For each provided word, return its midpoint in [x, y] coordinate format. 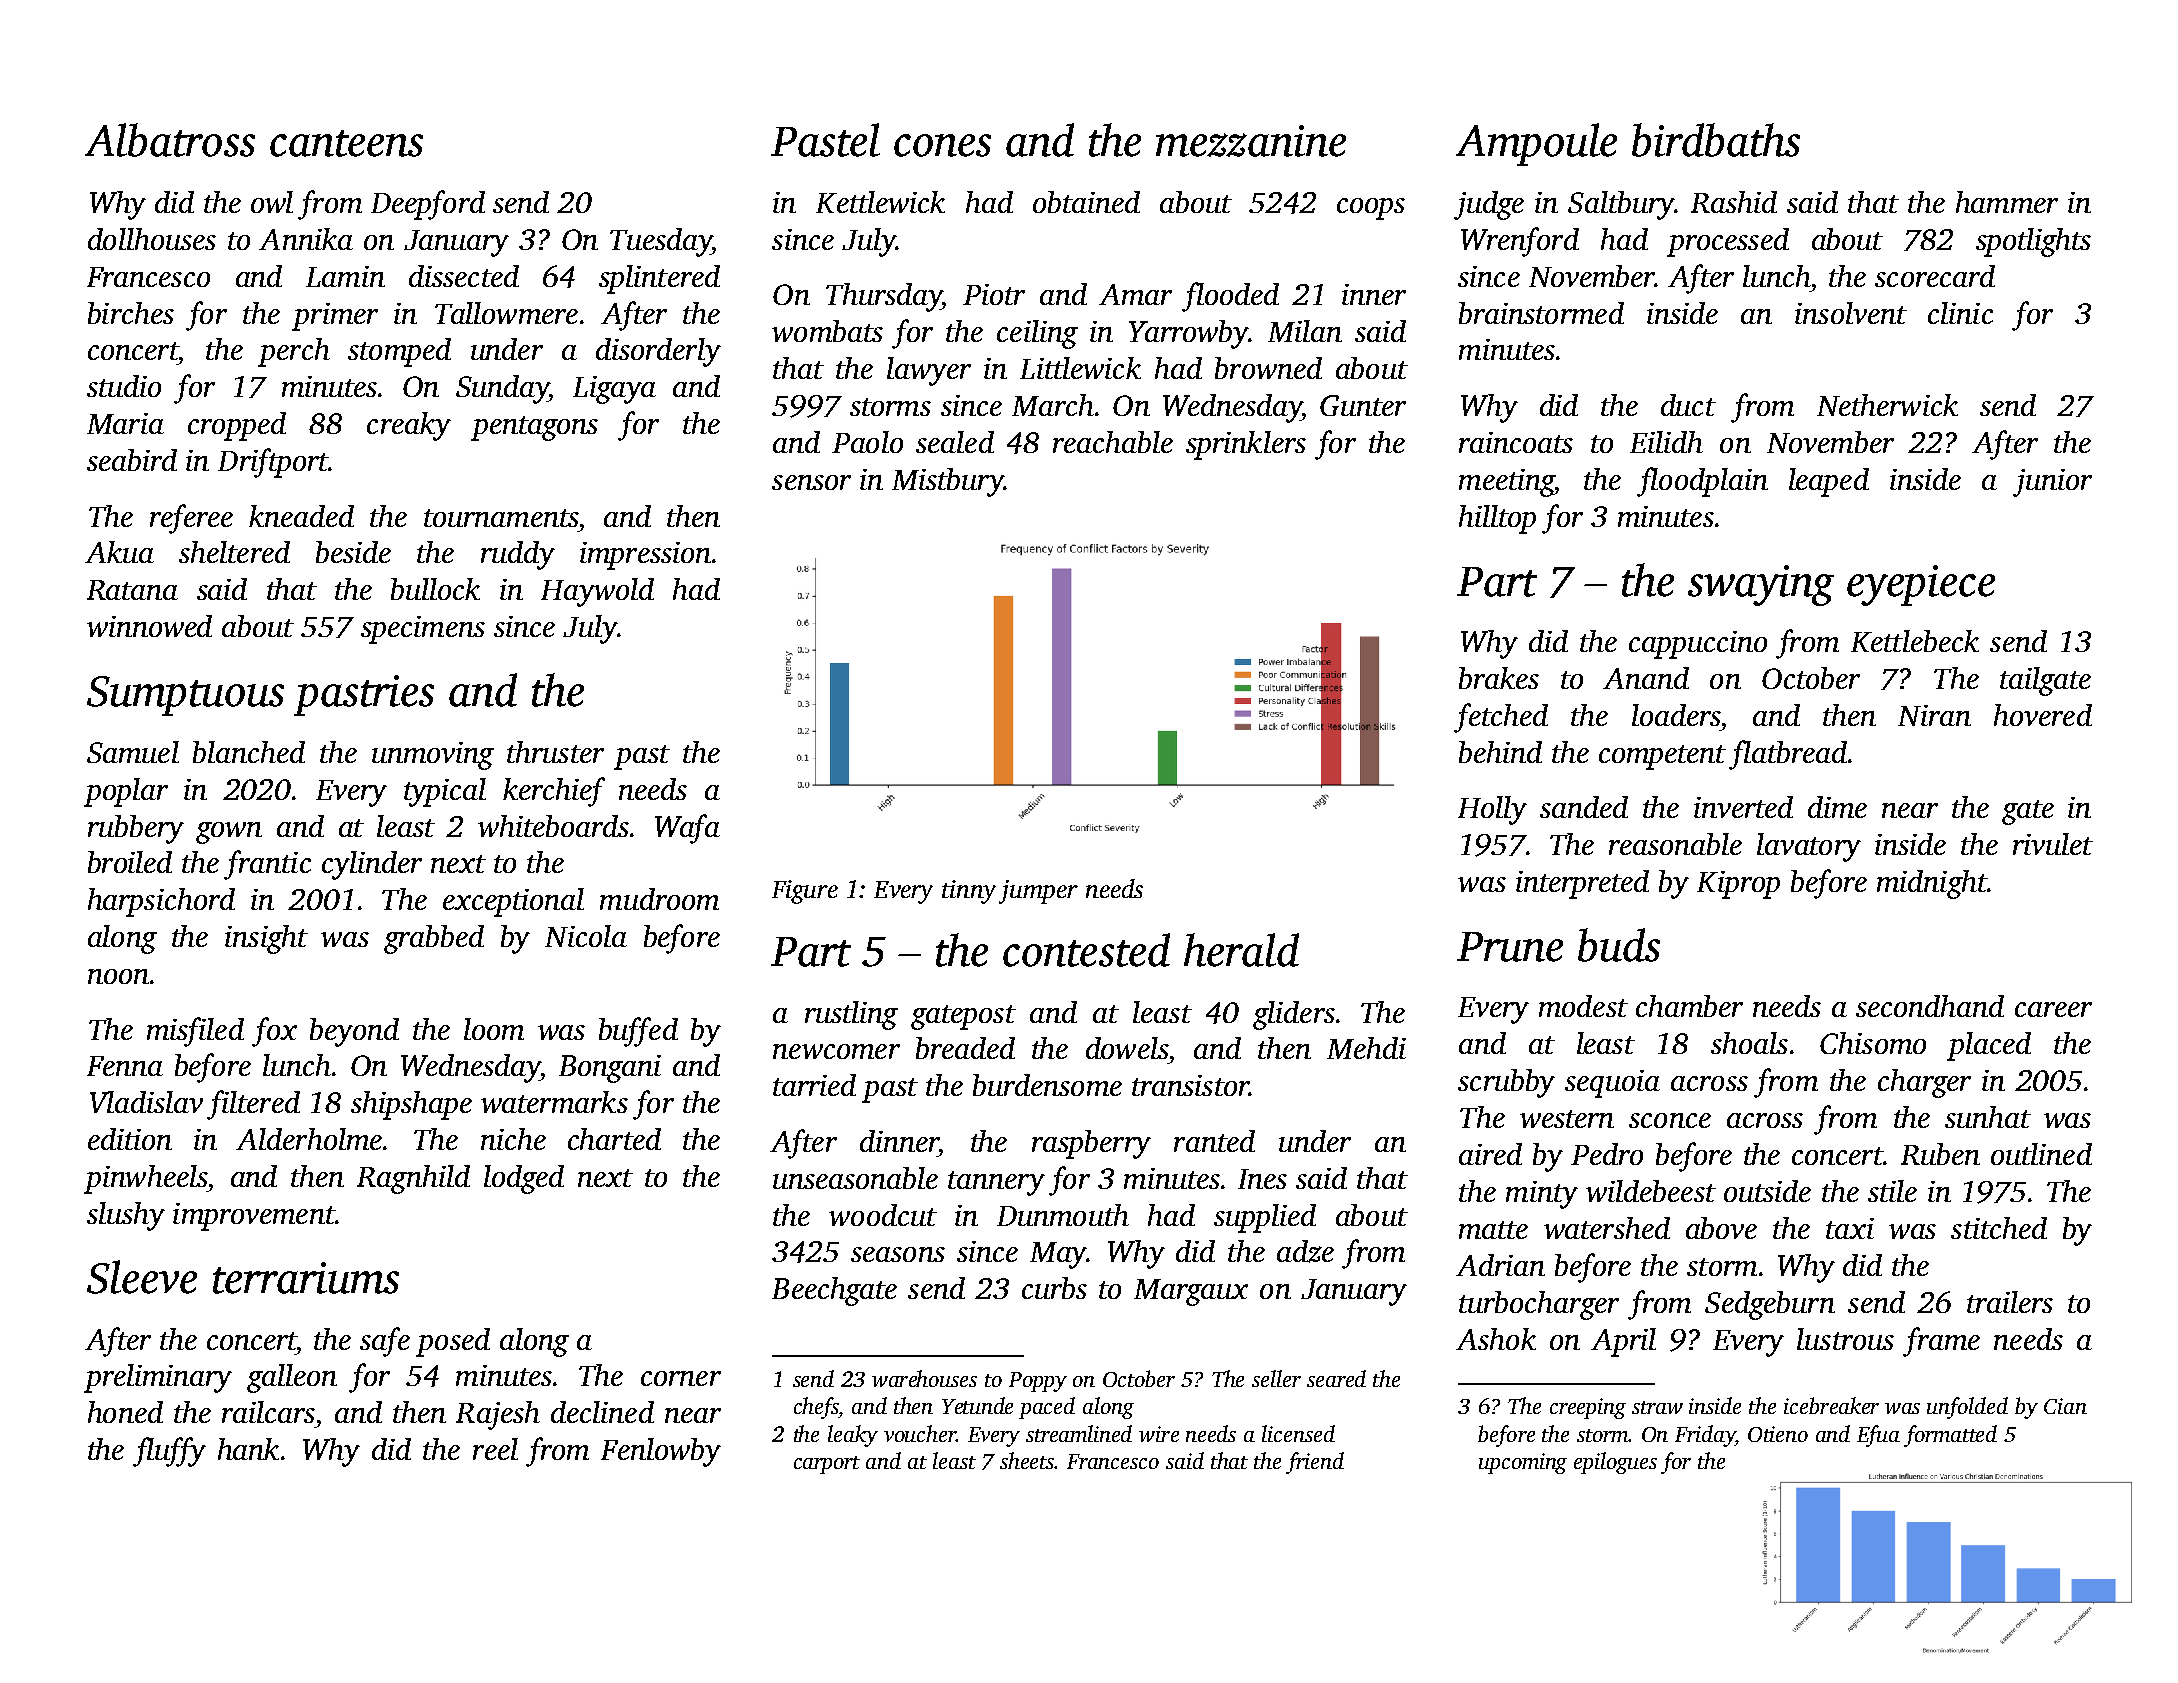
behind [1500, 752]
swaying [1761, 585]
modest [1583, 1006]
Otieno [1778, 1434]
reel [495, 1449]
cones [942, 145]
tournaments [501, 518]
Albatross [170, 140]
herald [1241, 950]
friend [1315, 1463]
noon [118, 976]
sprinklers [1246, 445]
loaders [1676, 715]
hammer [2007, 202]
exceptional [513, 902]
